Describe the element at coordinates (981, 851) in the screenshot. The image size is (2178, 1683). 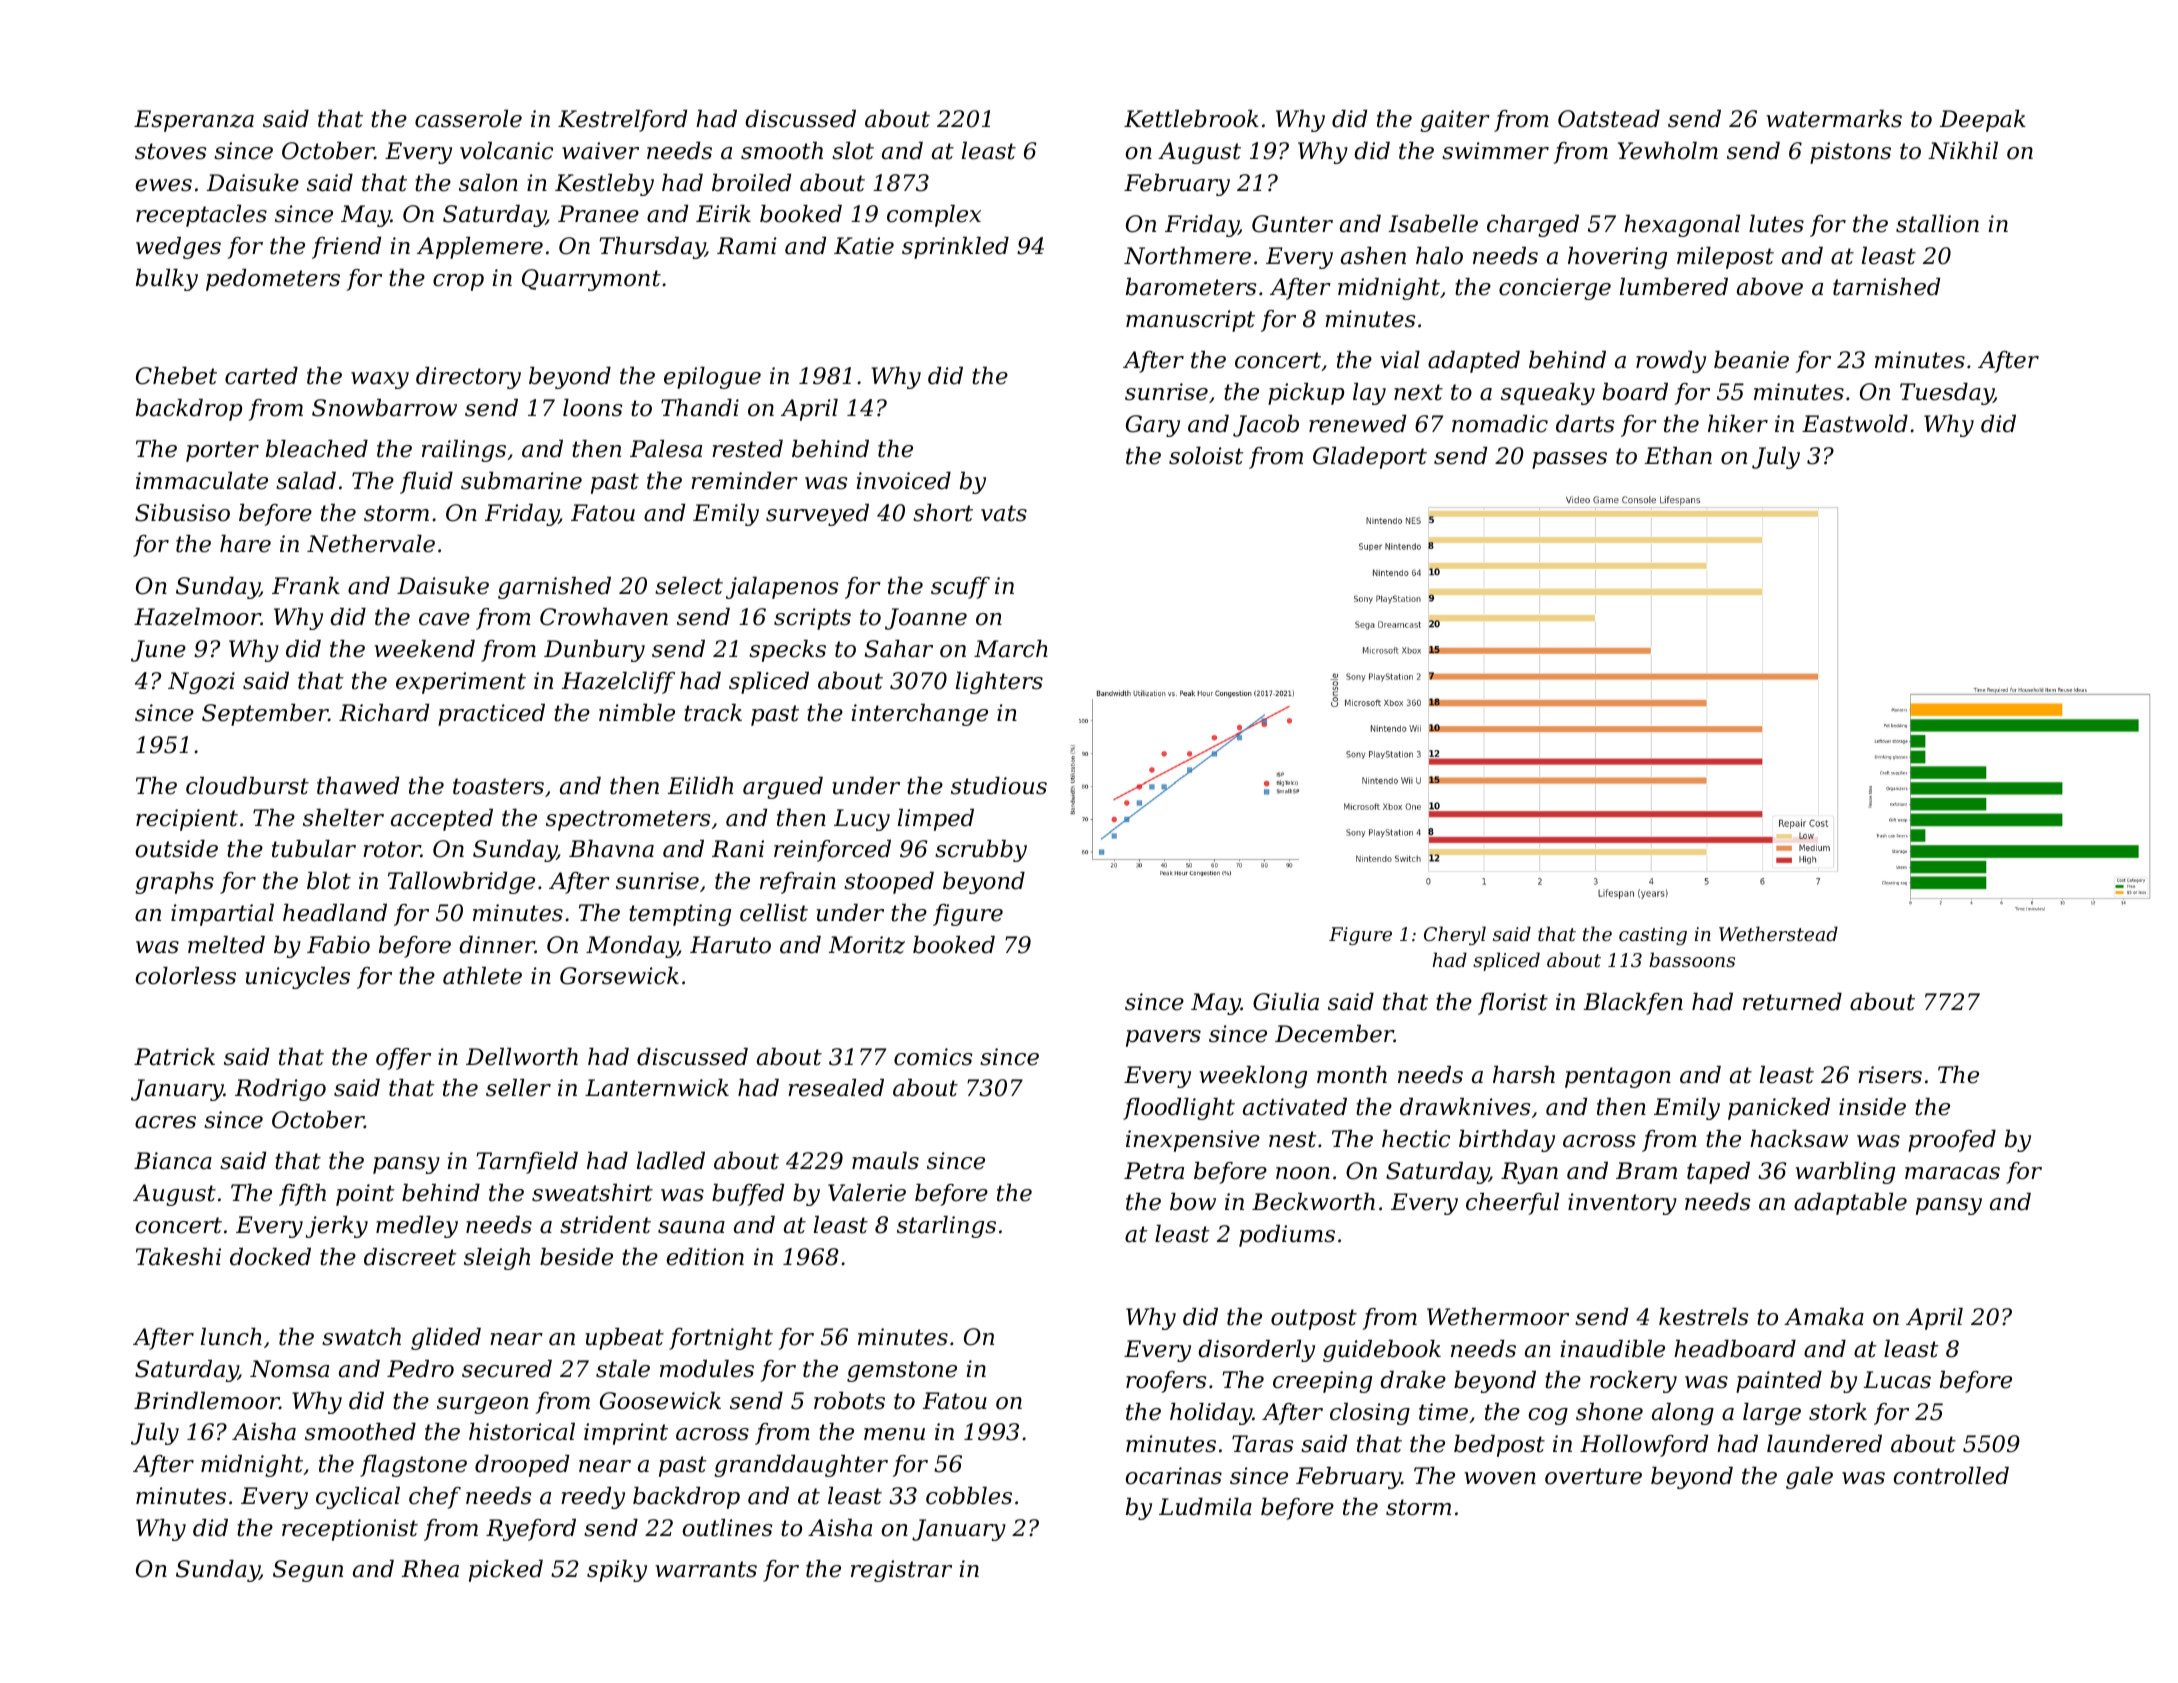
I see `scrubby` at that location.
